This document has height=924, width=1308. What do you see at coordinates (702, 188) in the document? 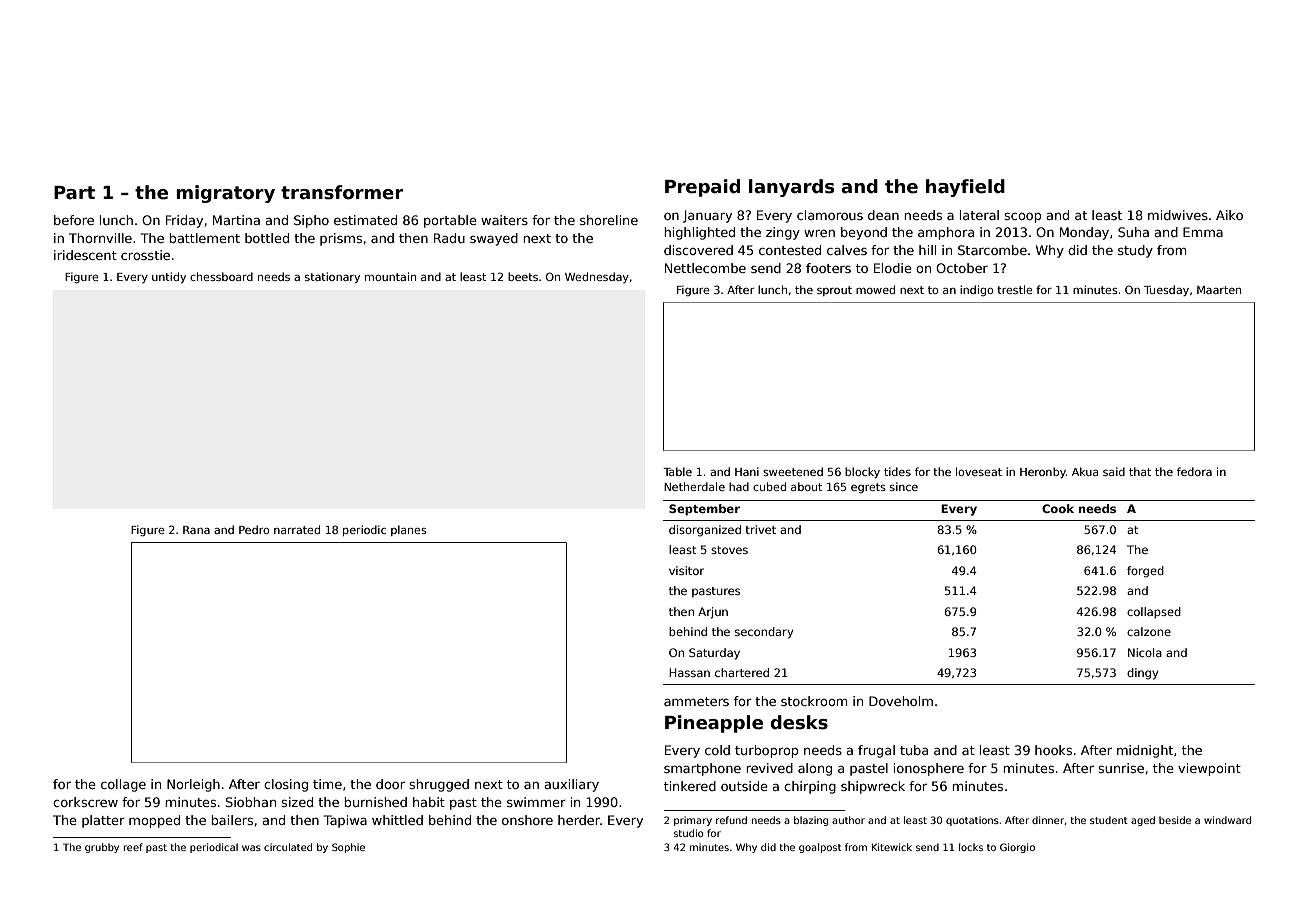
I see `Prepaid` at bounding box center [702, 188].
